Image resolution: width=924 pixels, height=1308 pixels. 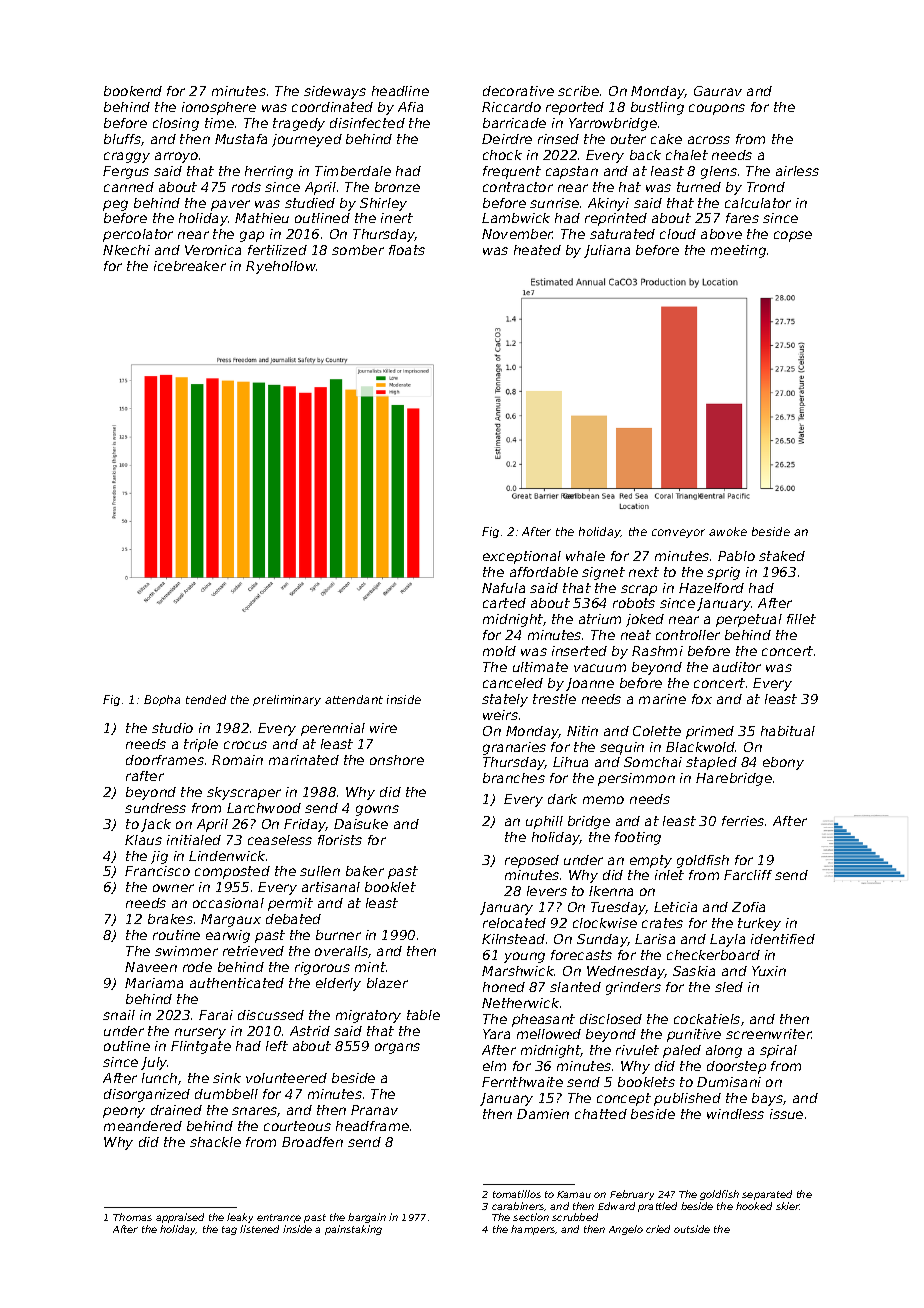 I want to click on gowns, so click(x=377, y=810).
